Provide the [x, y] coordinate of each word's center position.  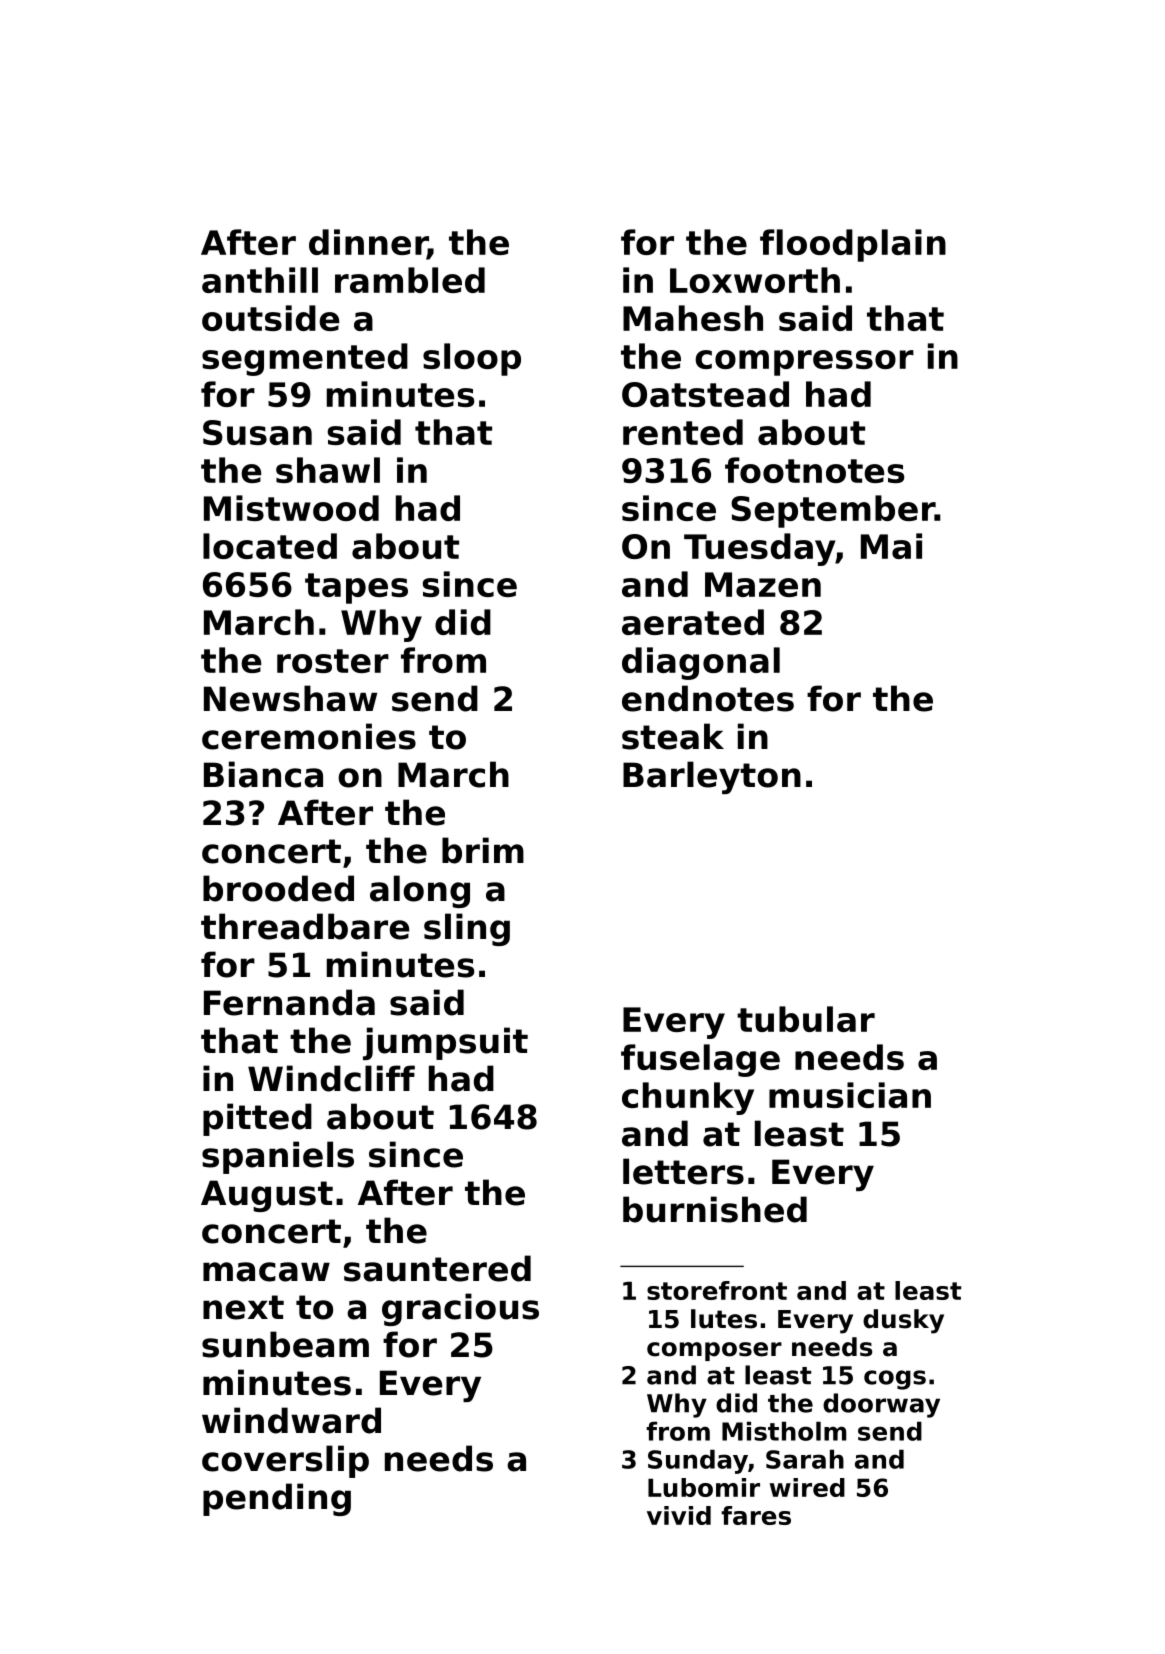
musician [850, 1095]
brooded [278, 888]
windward [291, 1420]
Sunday [698, 1461]
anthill [260, 280]
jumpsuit [445, 1043]
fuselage [700, 1060]
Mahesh [693, 318]
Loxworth [755, 280]
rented [683, 432]
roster [333, 661]
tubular [806, 1019]
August [267, 1196]
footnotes [814, 470]
